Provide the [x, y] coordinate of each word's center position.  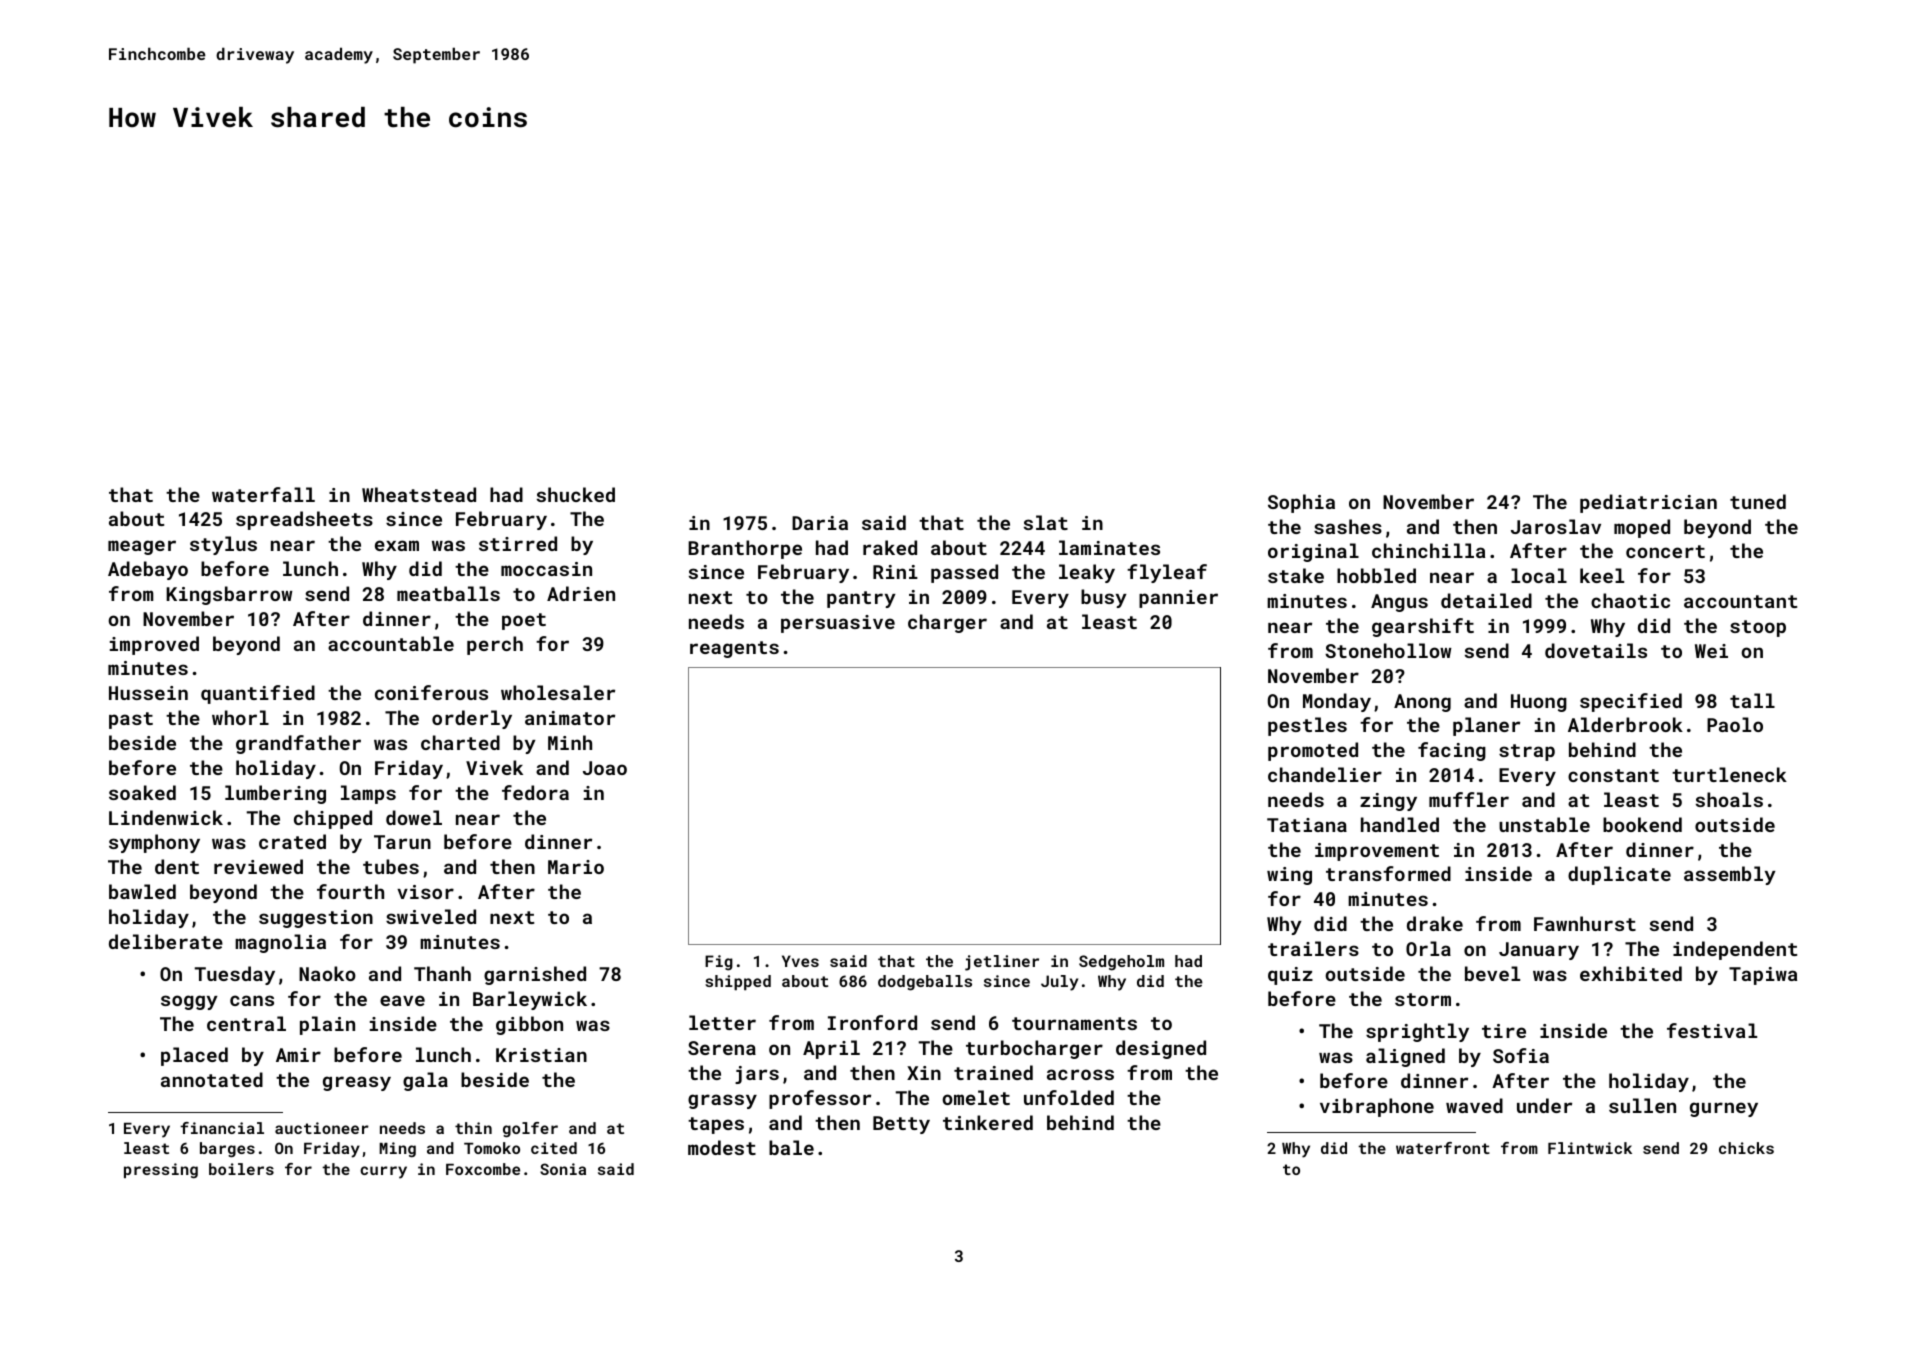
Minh [570, 742]
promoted [1313, 751]
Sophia [1301, 503]
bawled [142, 891]
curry [383, 1172]
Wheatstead [419, 494]
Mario [576, 867]
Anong [1422, 703]
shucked [576, 494]
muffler [1469, 799]
